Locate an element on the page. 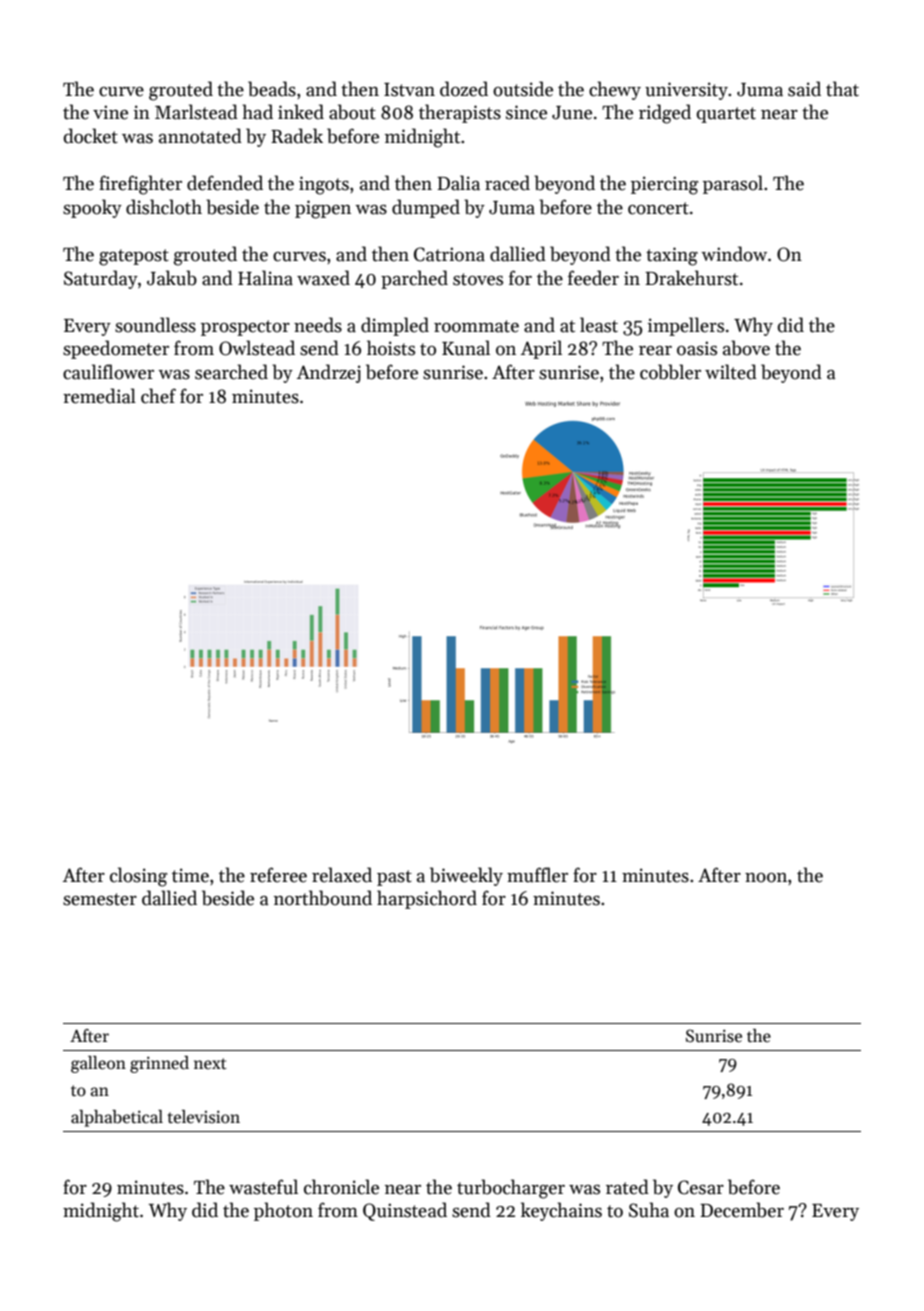 Image resolution: width=924 pixels, height=1311 pixels. Andrzej is located at coordinates (329, 373).
